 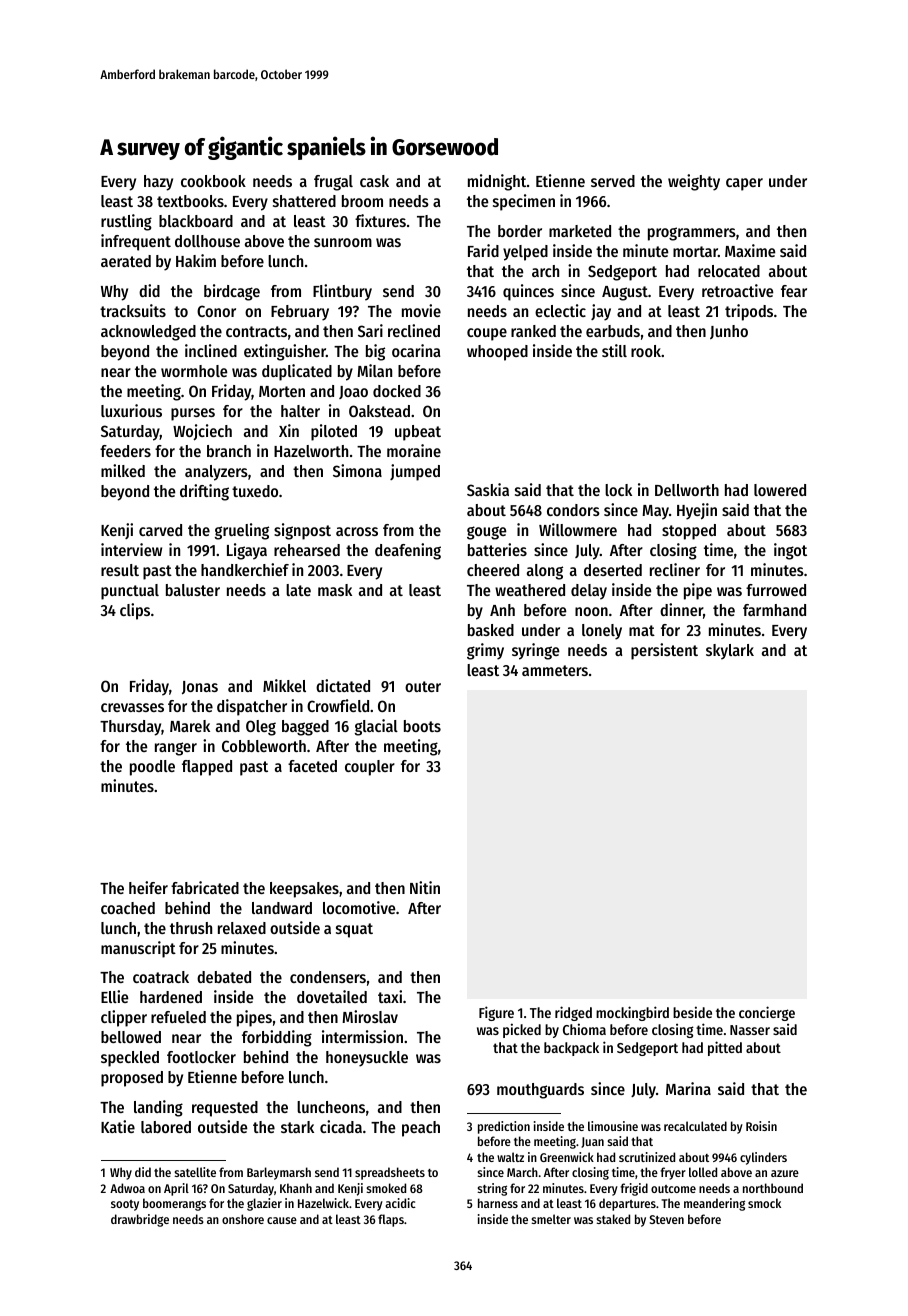 What do you see at coordinates (750, 250) in the screenshot?
I see `Maxime` at bounding box center [750, 250].
